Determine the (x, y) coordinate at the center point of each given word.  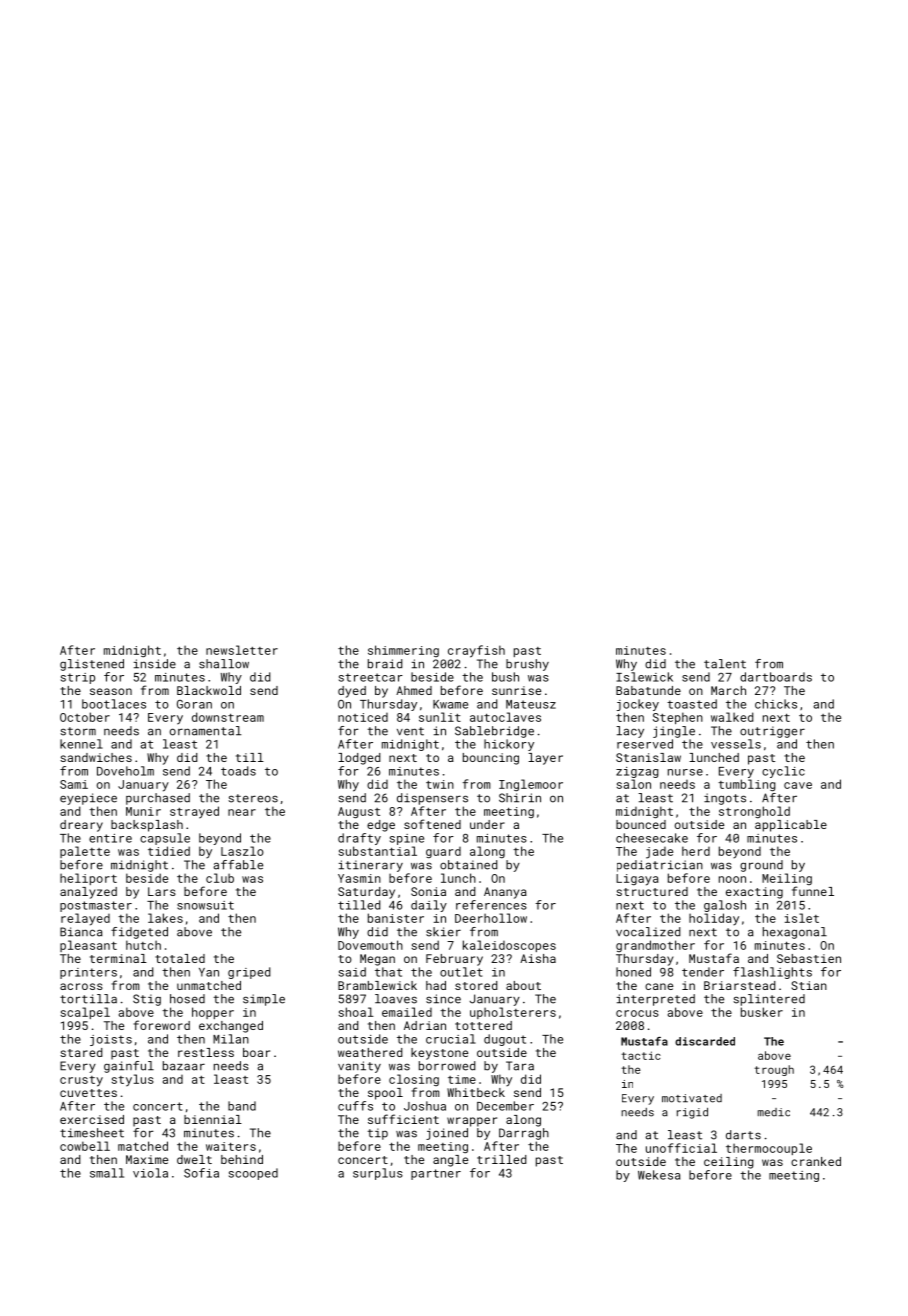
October (85, 717)
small (107, 1173)
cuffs (355, 1106)
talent (725, 664)
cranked (816, 1161)
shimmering (403, 651)
